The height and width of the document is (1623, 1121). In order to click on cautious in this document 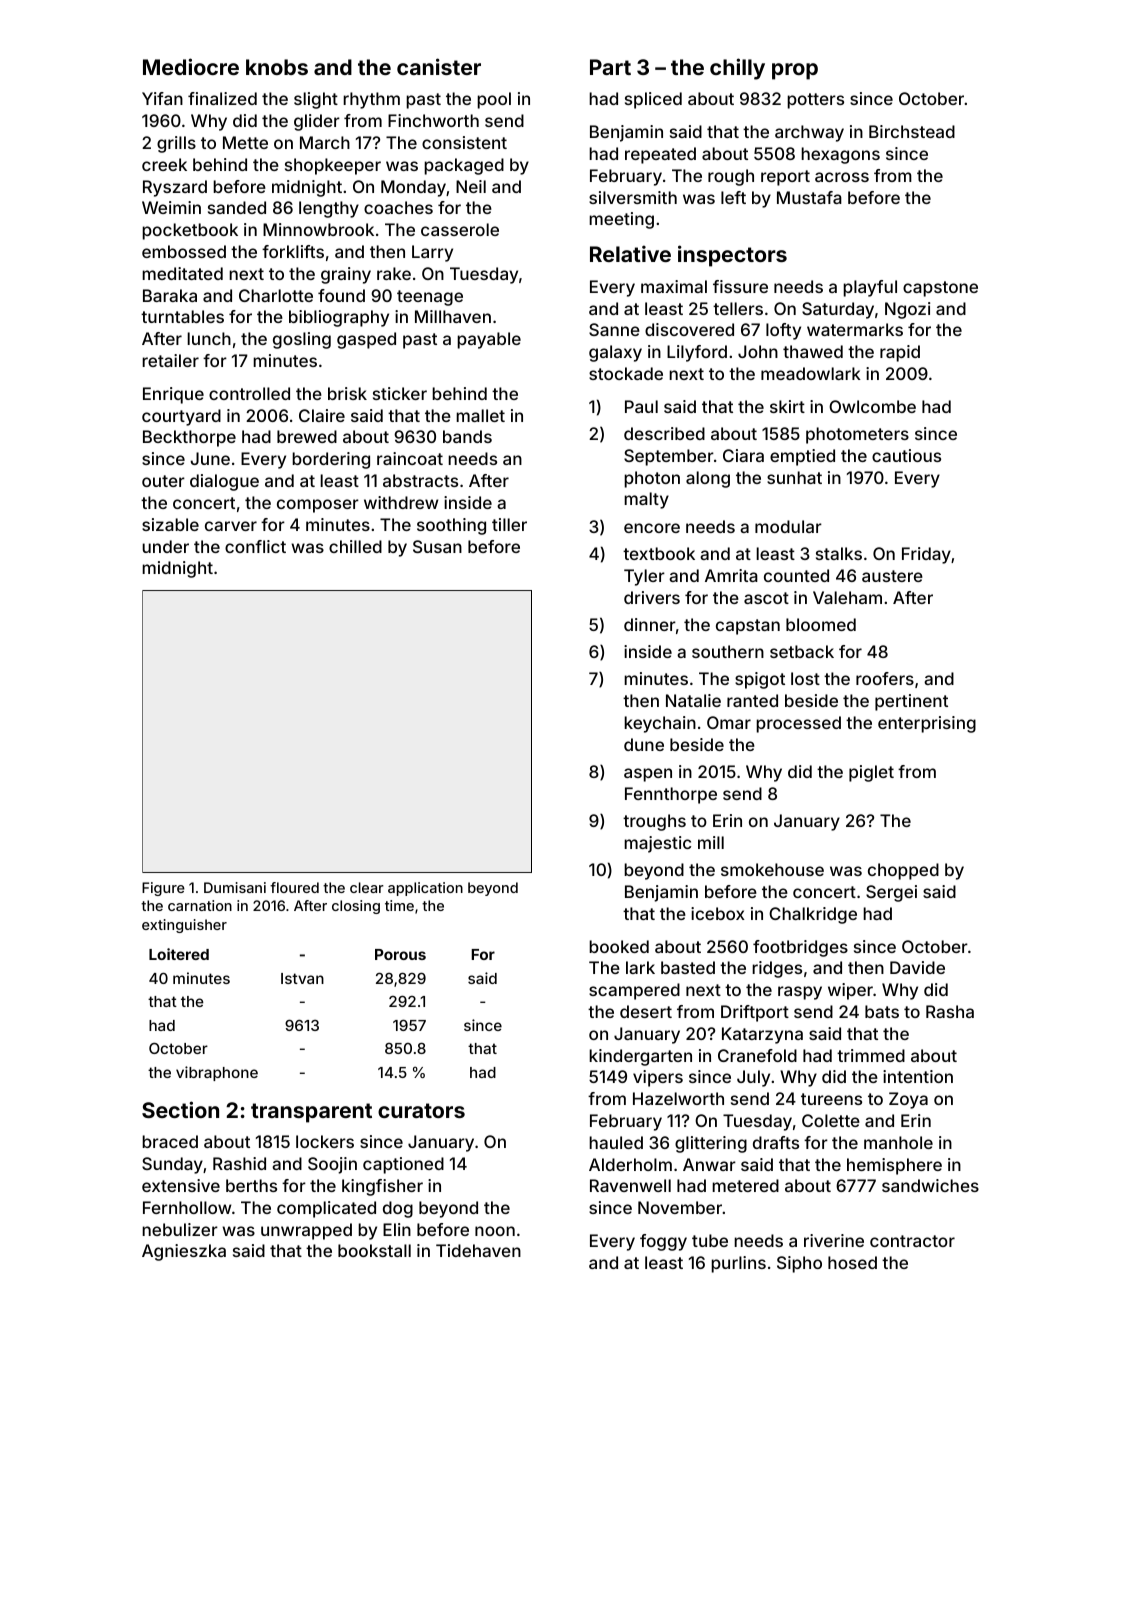, I will do `click(906, 455)`.
